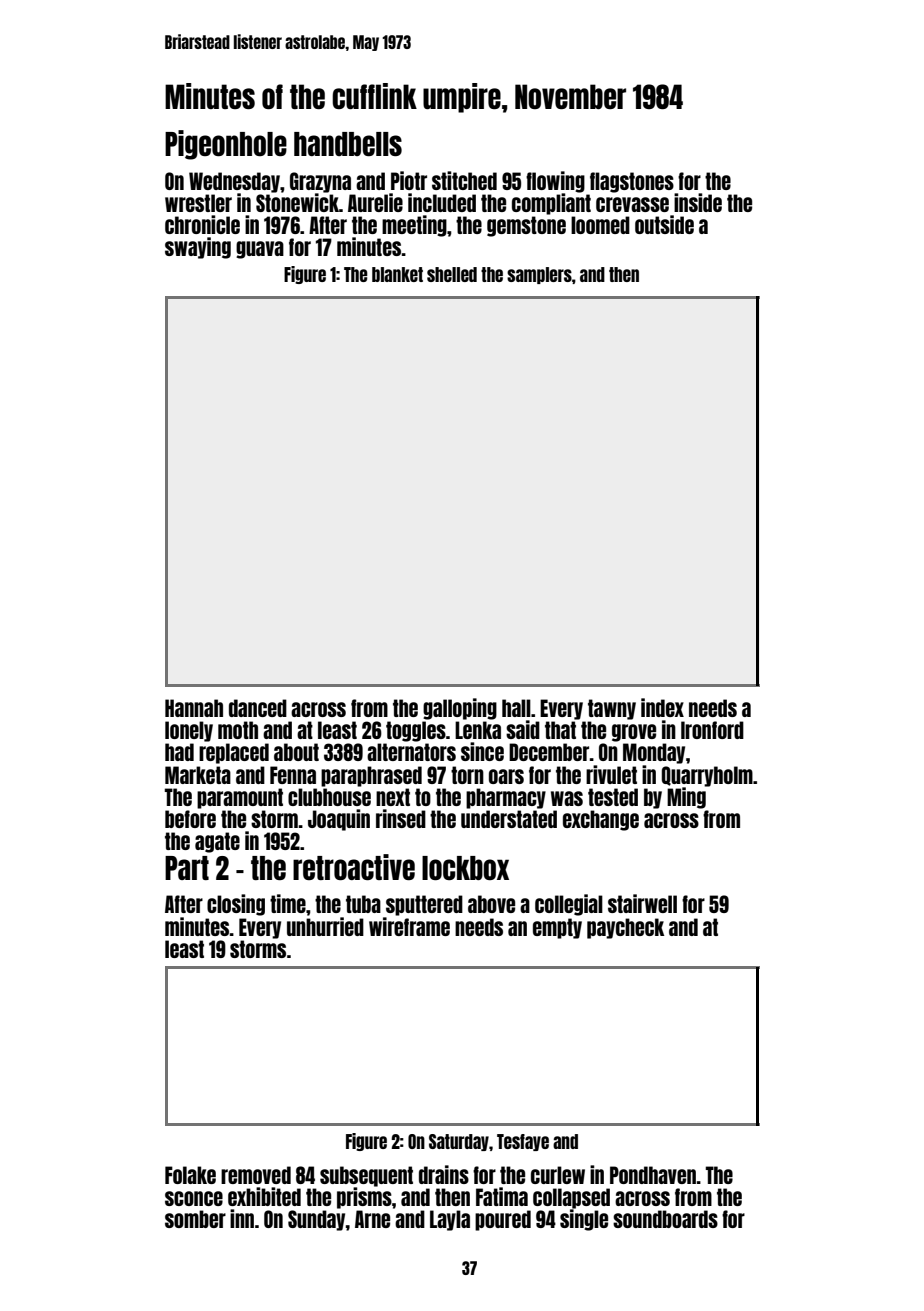  Describe the element at coordinates (612, 709) in the screenshot. I see `tawny` at that location.
